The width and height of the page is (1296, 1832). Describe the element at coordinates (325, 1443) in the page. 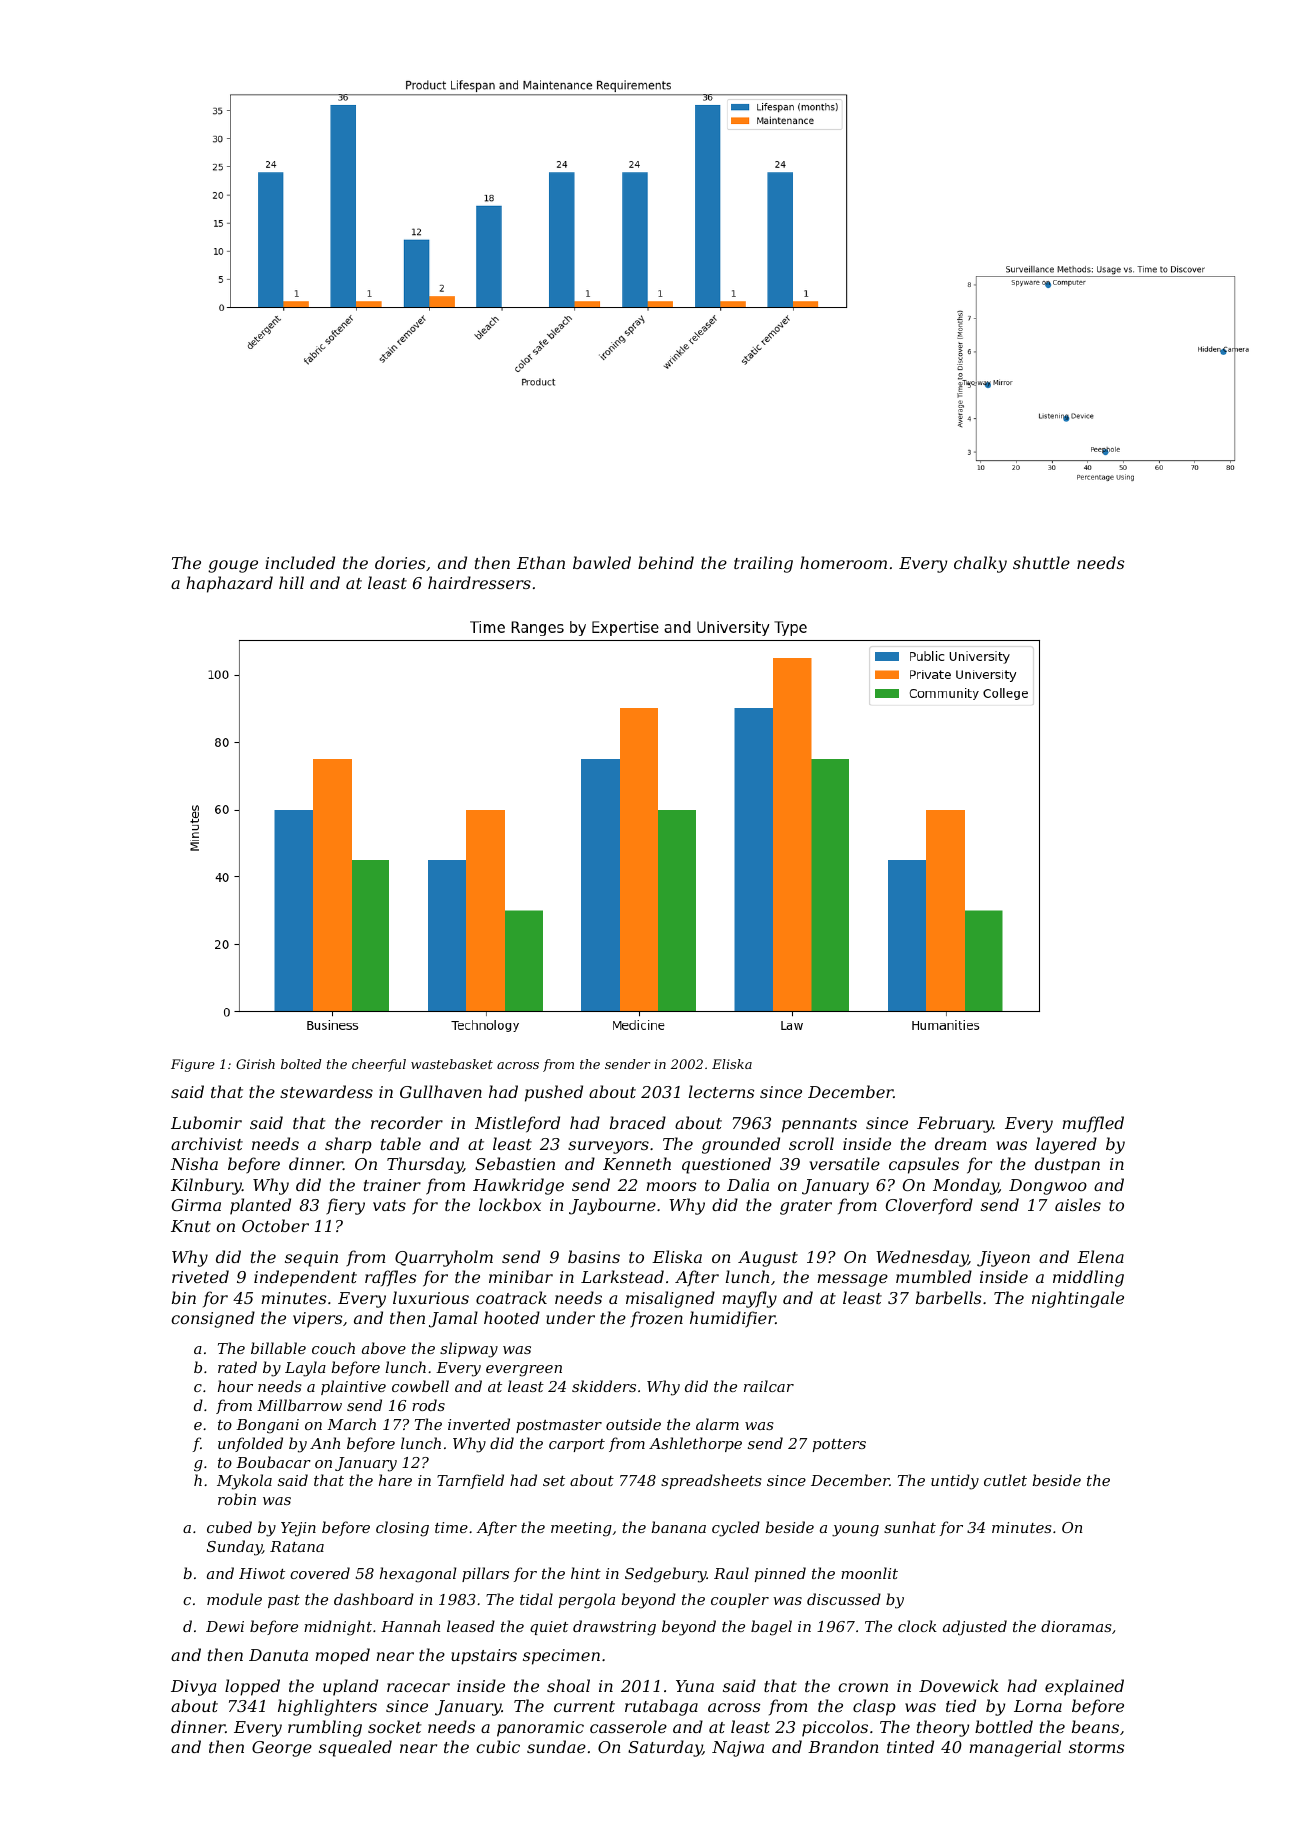

I see `Anh` at that location.
